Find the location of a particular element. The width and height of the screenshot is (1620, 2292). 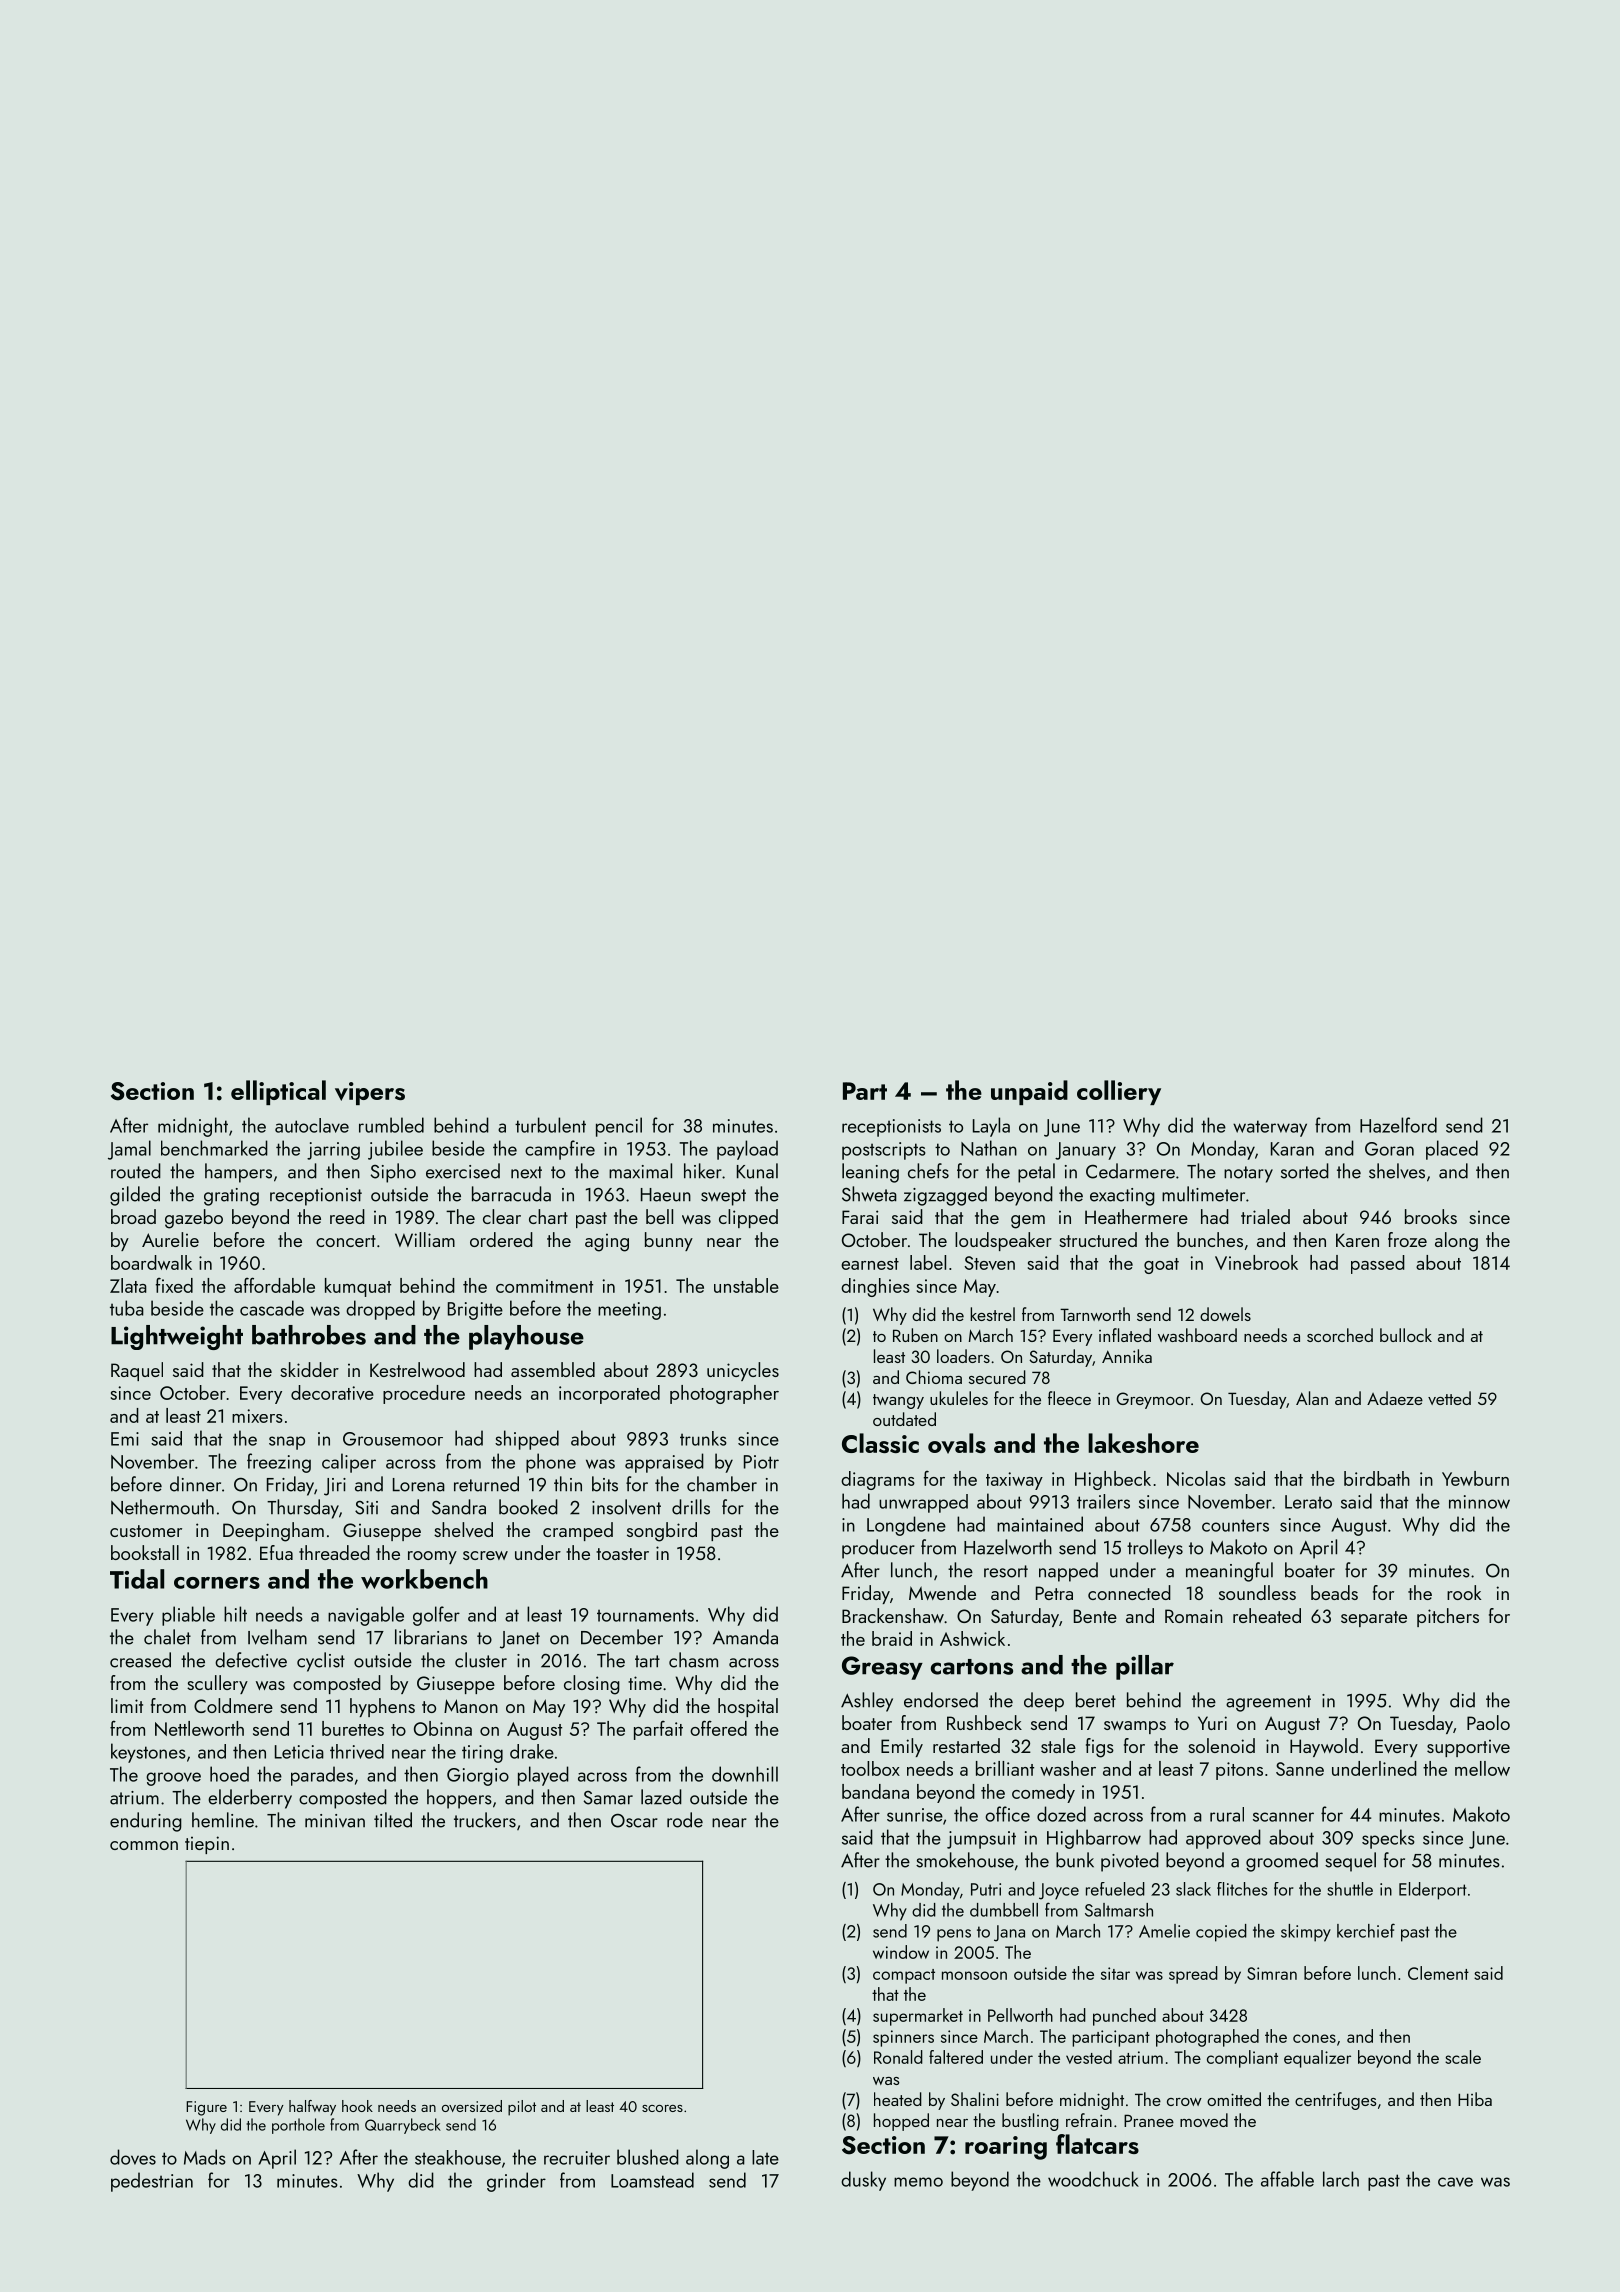

producer is located at coordinates (878, 1549).
